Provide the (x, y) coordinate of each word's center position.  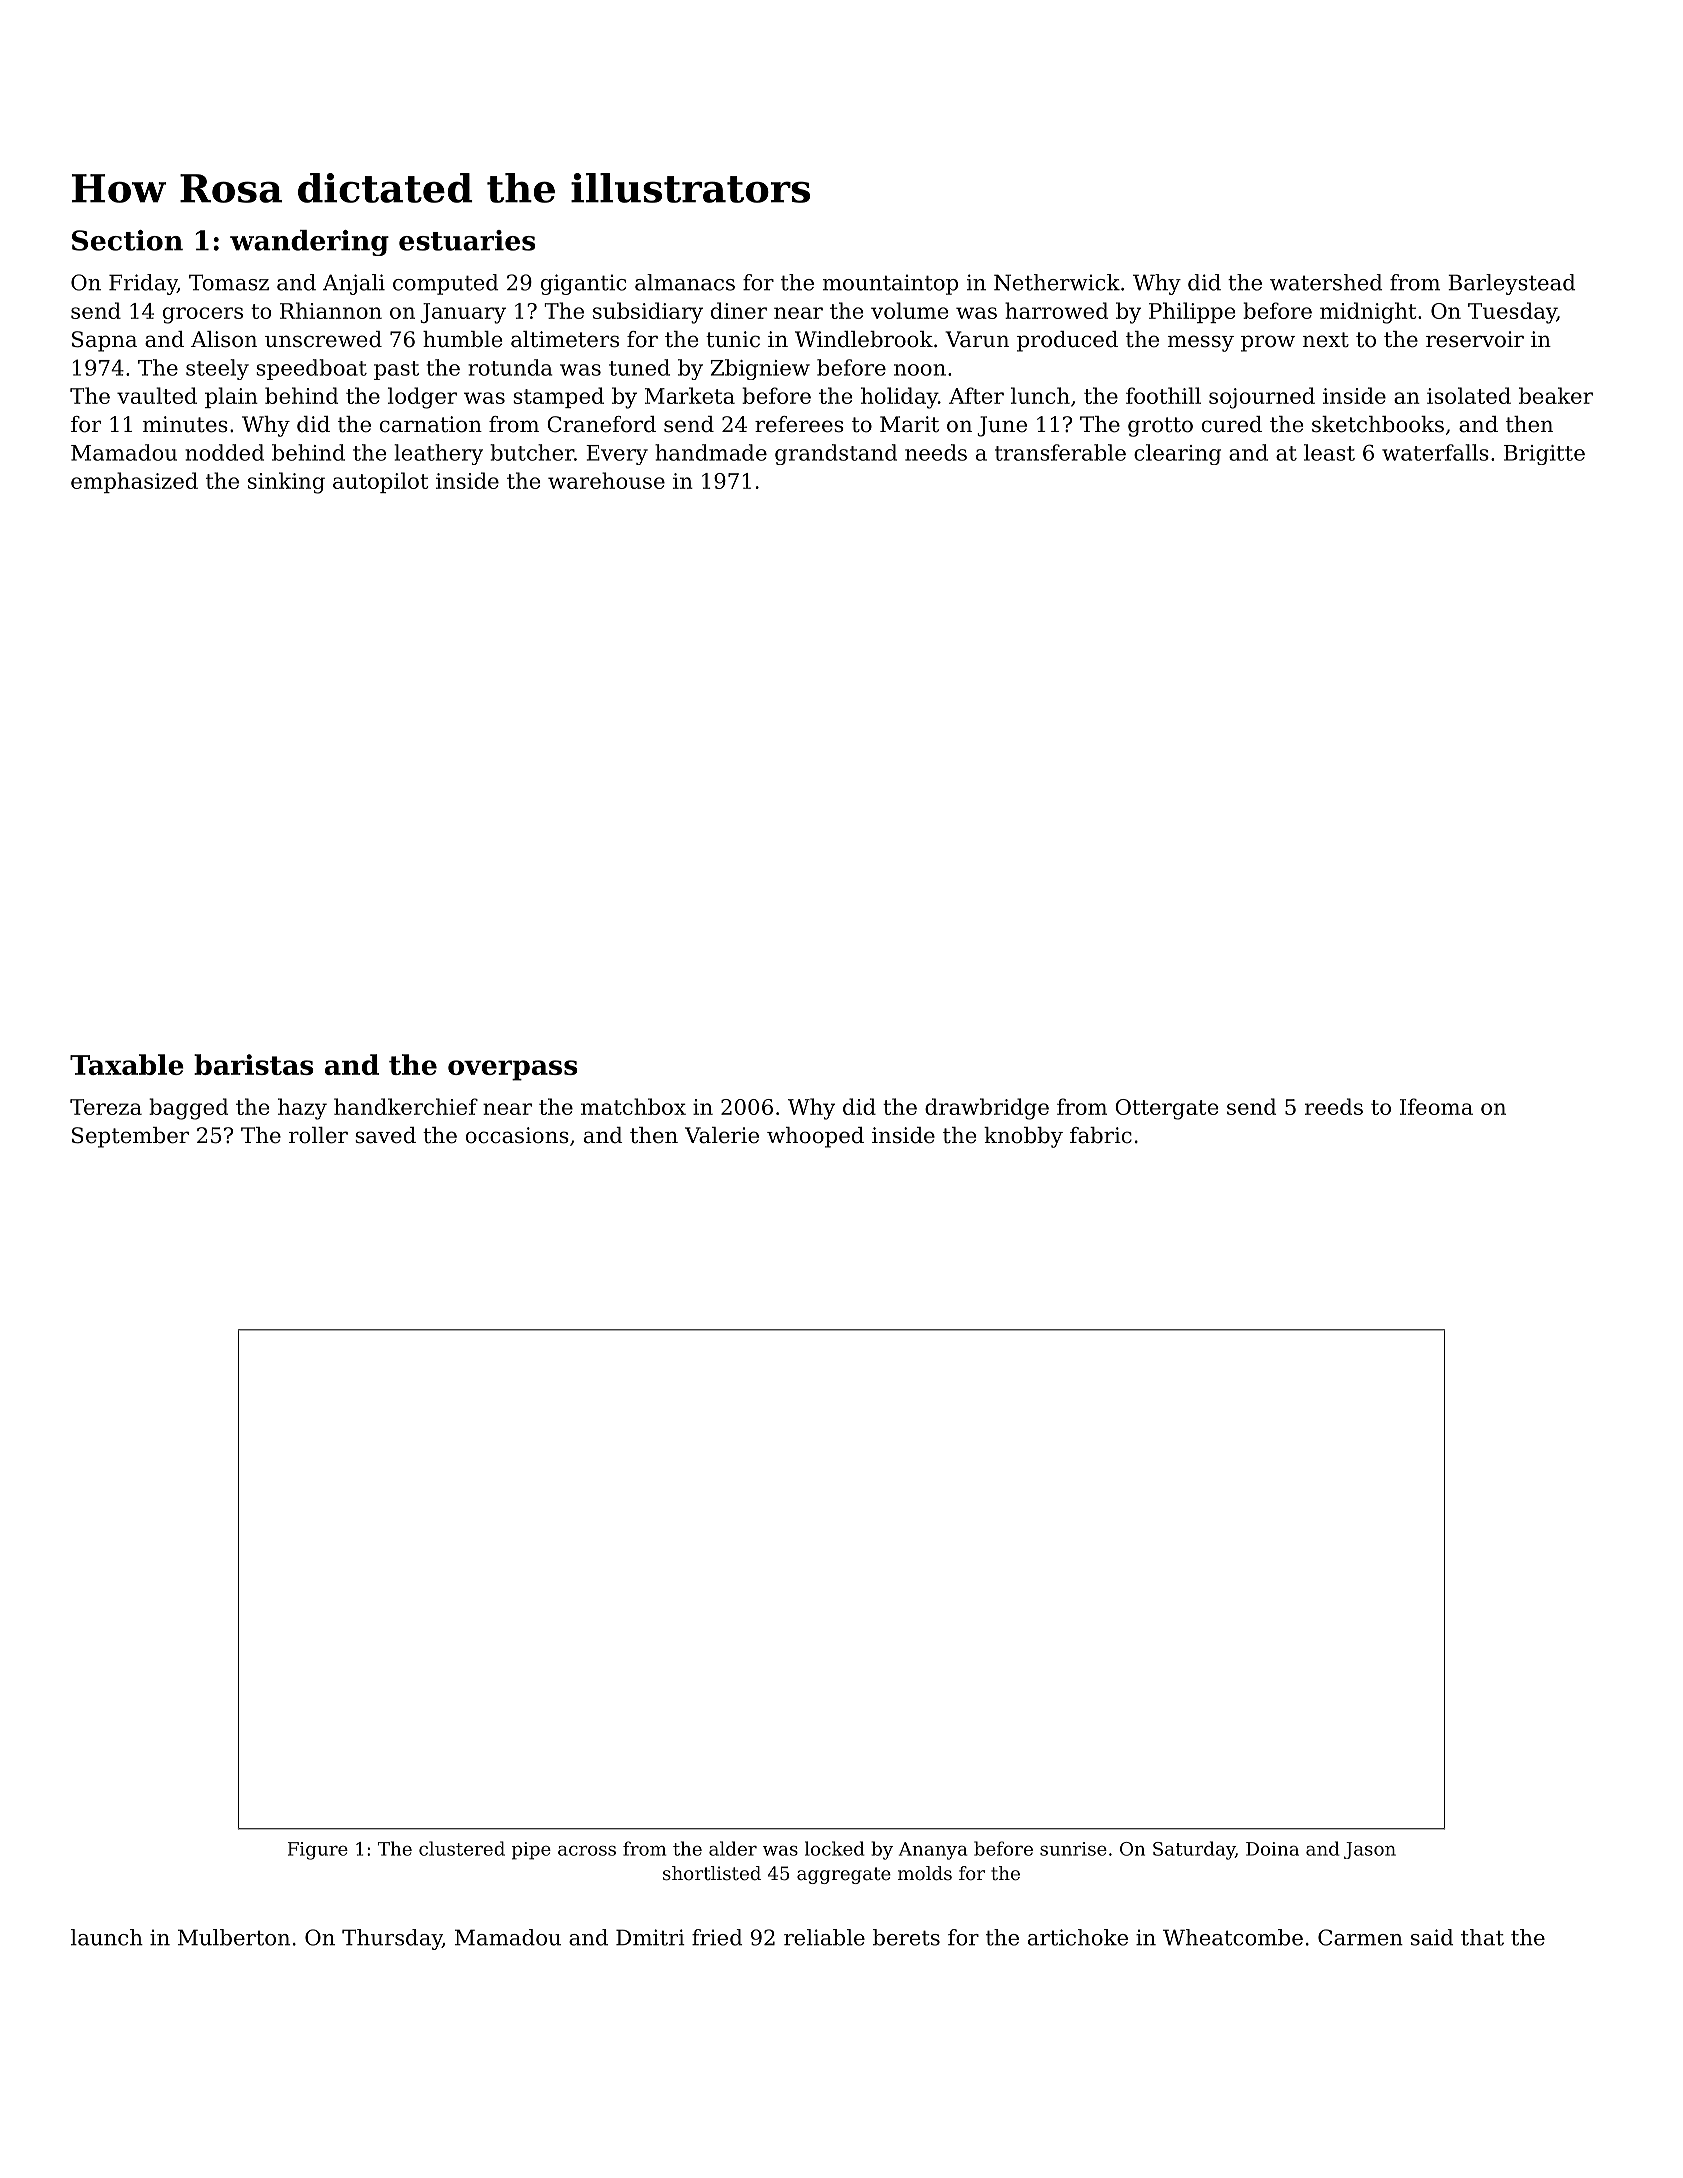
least (1329, 452)
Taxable (127, 1064)
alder (733, 1848)
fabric (1101, 1135)
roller (318, 1135)
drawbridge (987, 1109)
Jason (1370, 1850)
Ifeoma (1436, 1106)
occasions (517, 1135)
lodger (422, 398)
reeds (1334, 1106)
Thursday (392, 1939)
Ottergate (1166, 1109)
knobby (1023, 1137)
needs (936, 452)
